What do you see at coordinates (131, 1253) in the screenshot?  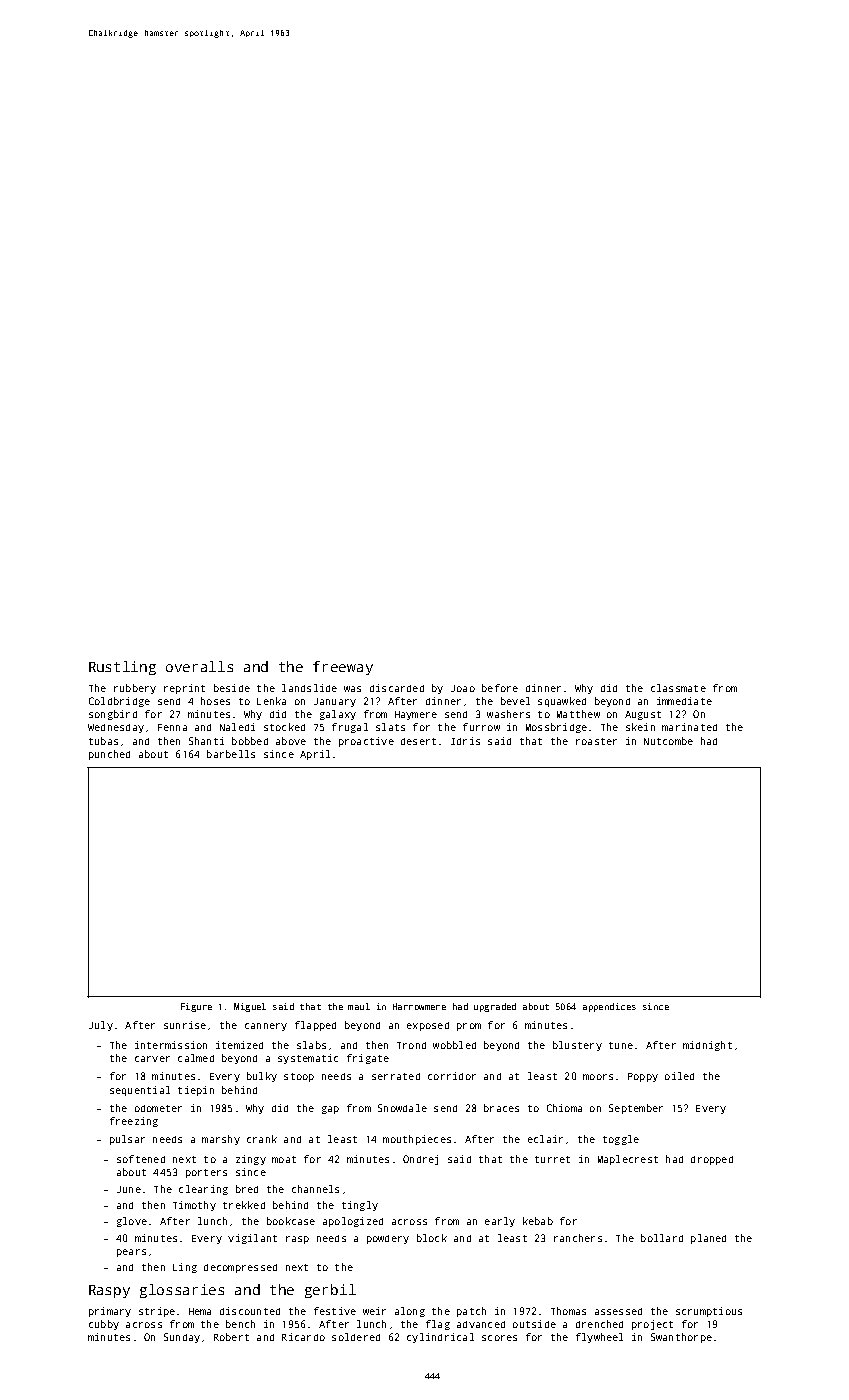 I see `pears` at bounding box center [131, 1253].
